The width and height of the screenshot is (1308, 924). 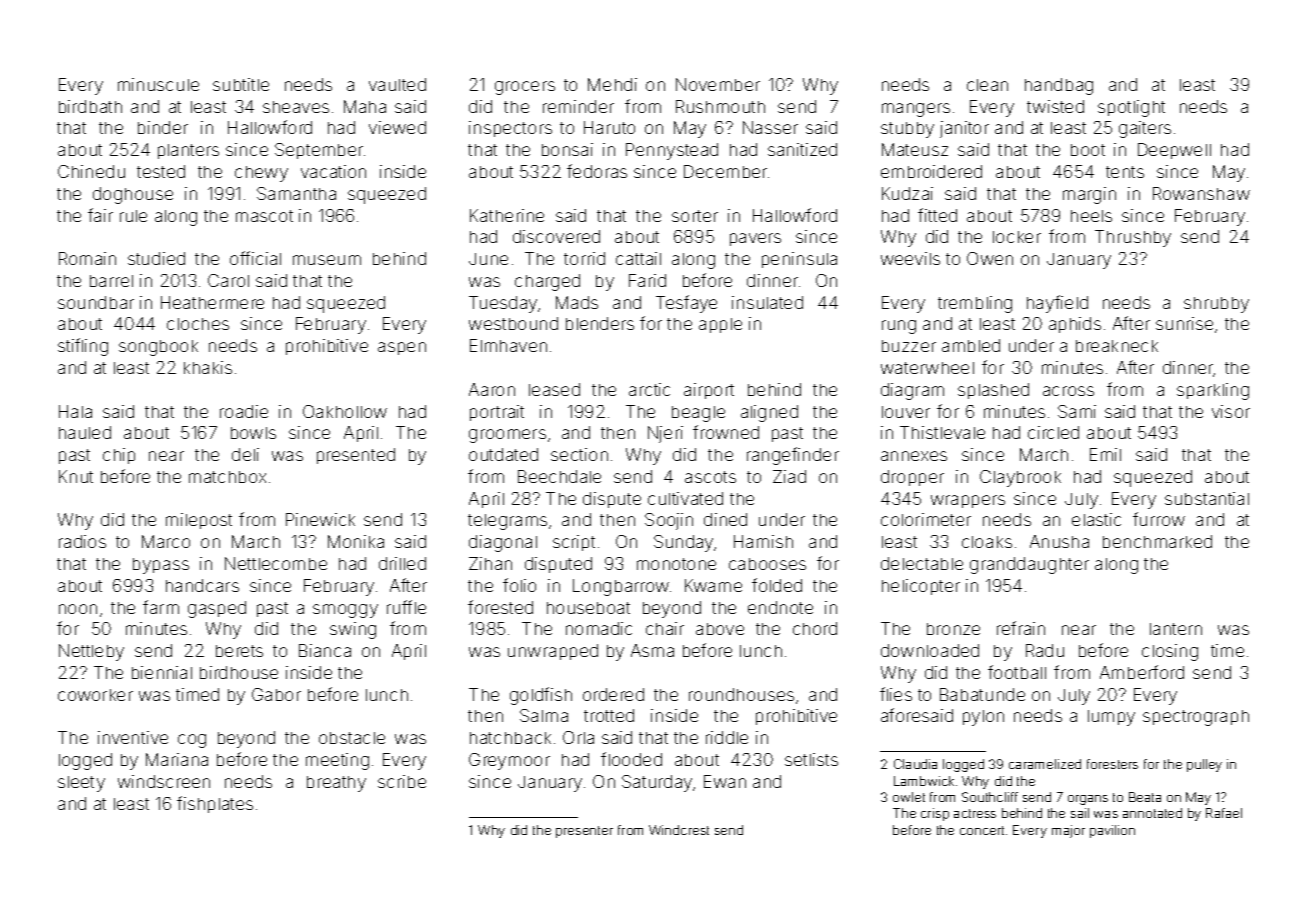 What do you see at coordinates (90, 106) in the screenshot?
I see `birdbath` at bounding box center [90, 106].
